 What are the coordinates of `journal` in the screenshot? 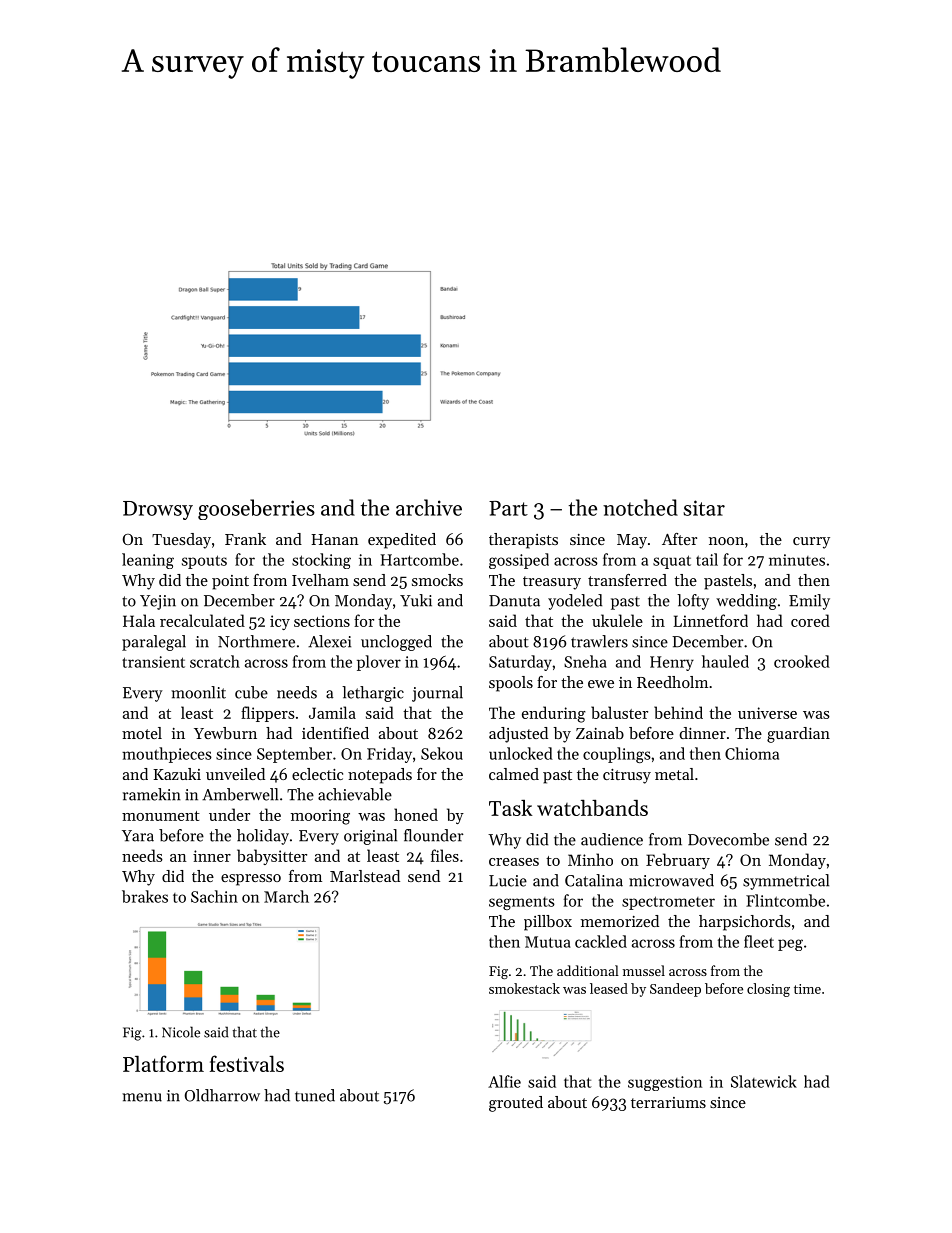 It's located at (437, 694).
